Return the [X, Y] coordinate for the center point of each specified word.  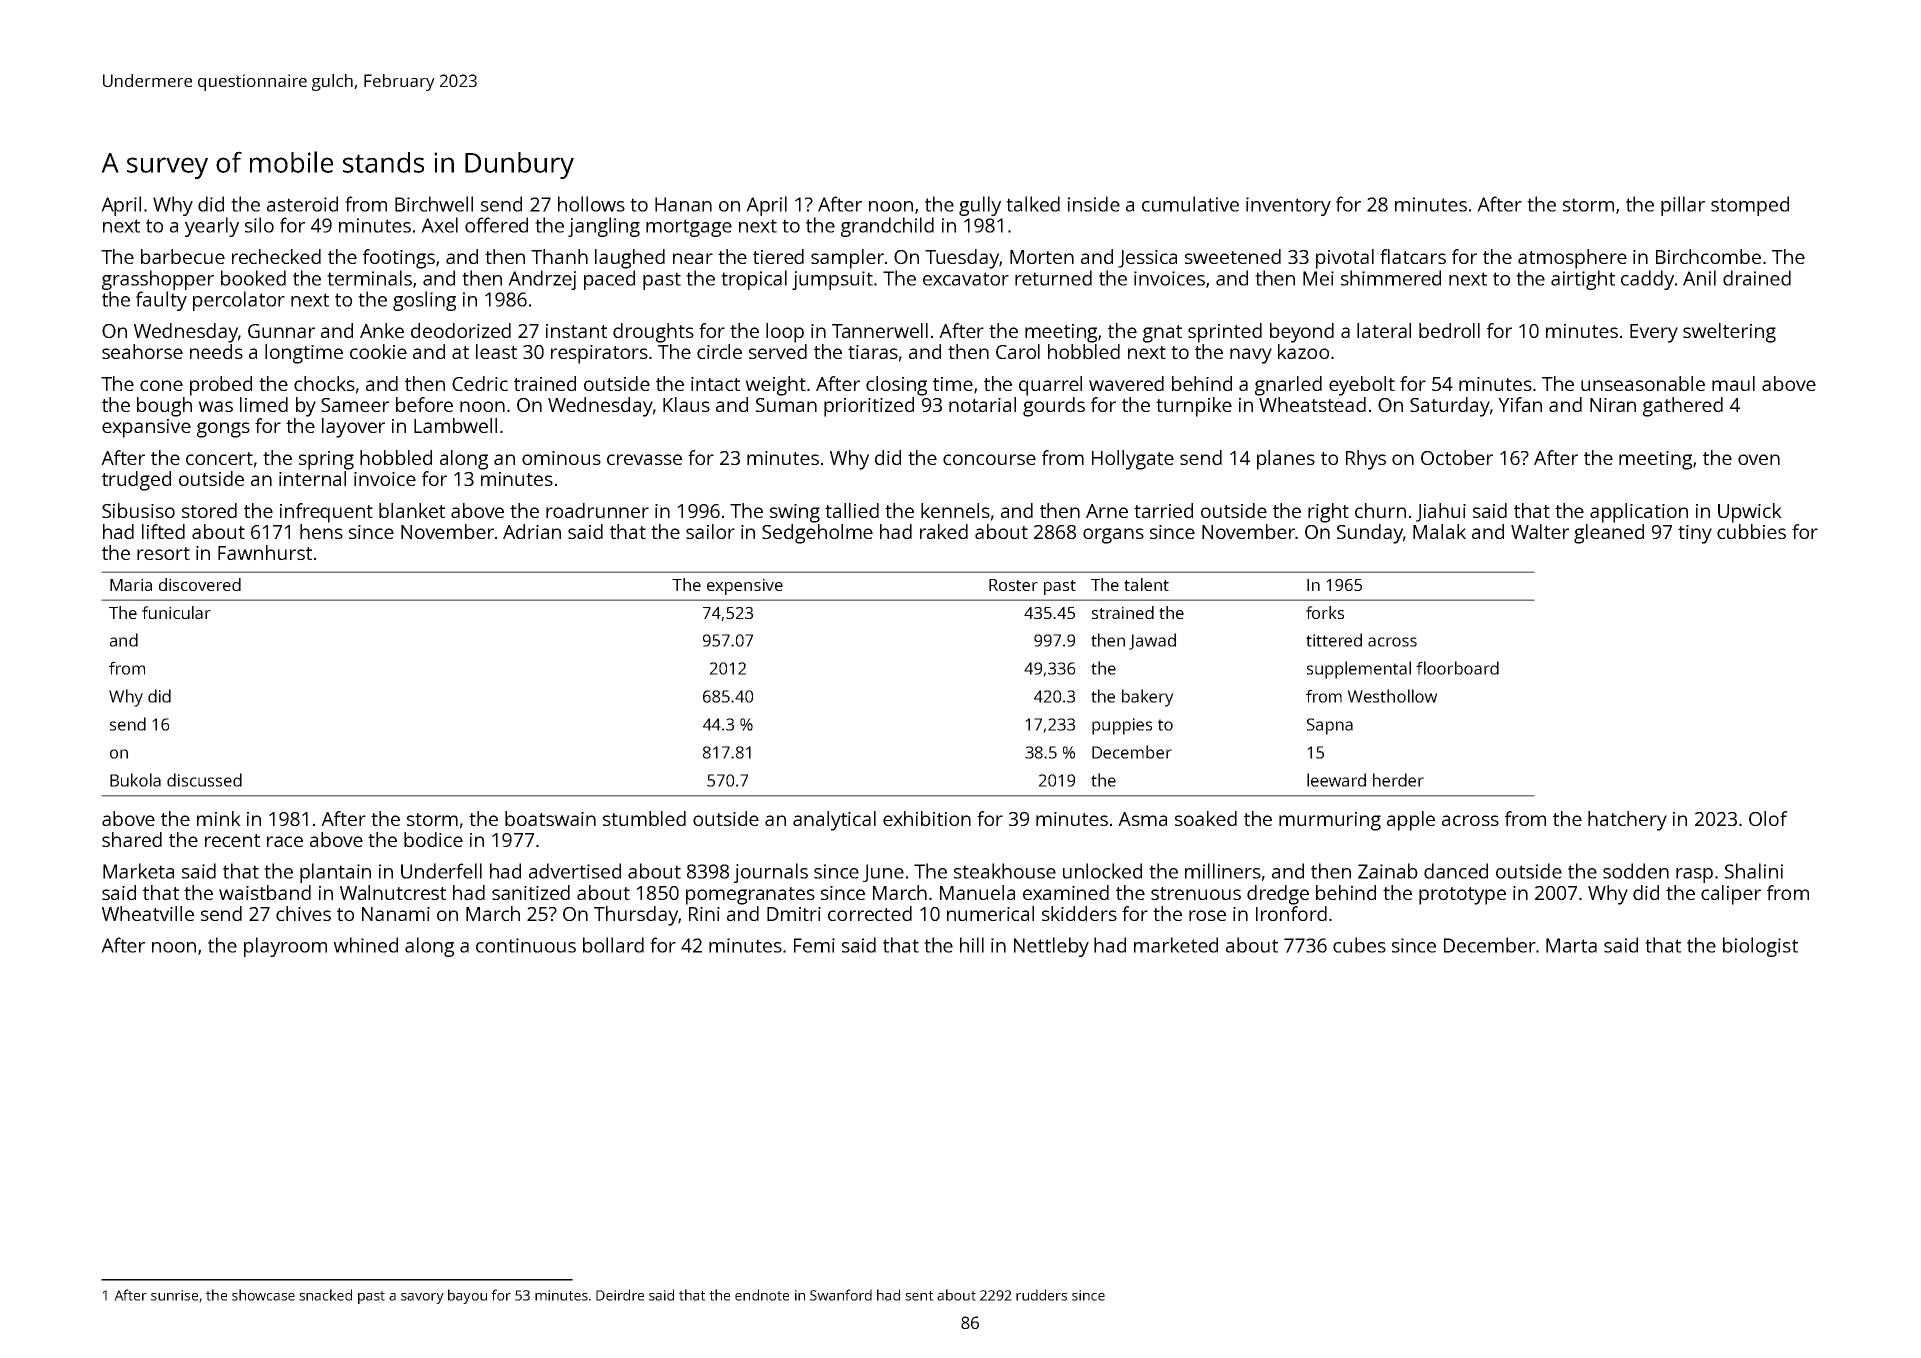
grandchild [887, 227]
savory [422, 1298]
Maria [131, 584]
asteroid [302, 204]
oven [1759, 459]
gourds [1054, 407]
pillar [1683, 206]
